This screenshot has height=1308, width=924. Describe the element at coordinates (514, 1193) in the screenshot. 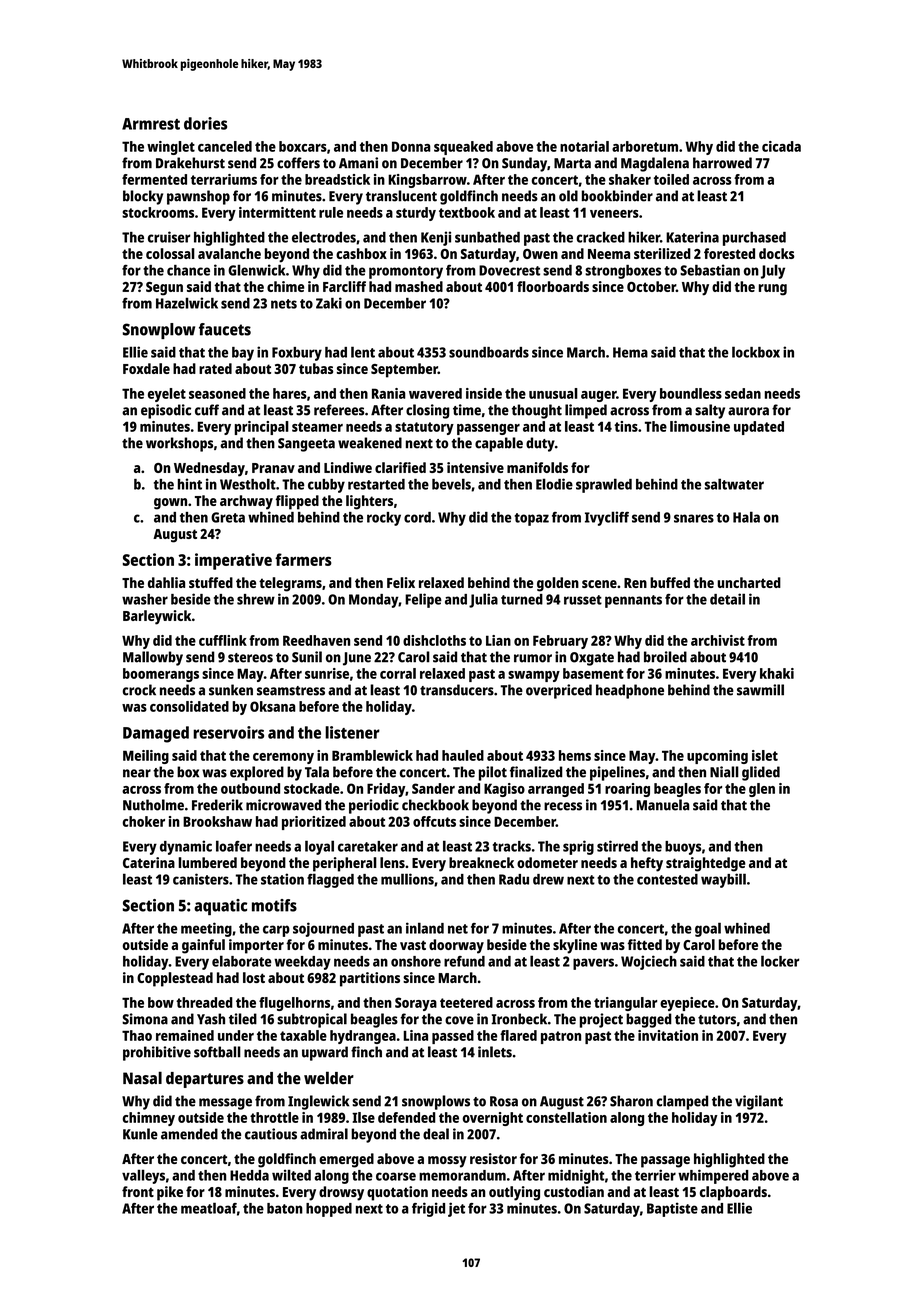

I see `outlying` at that location.
